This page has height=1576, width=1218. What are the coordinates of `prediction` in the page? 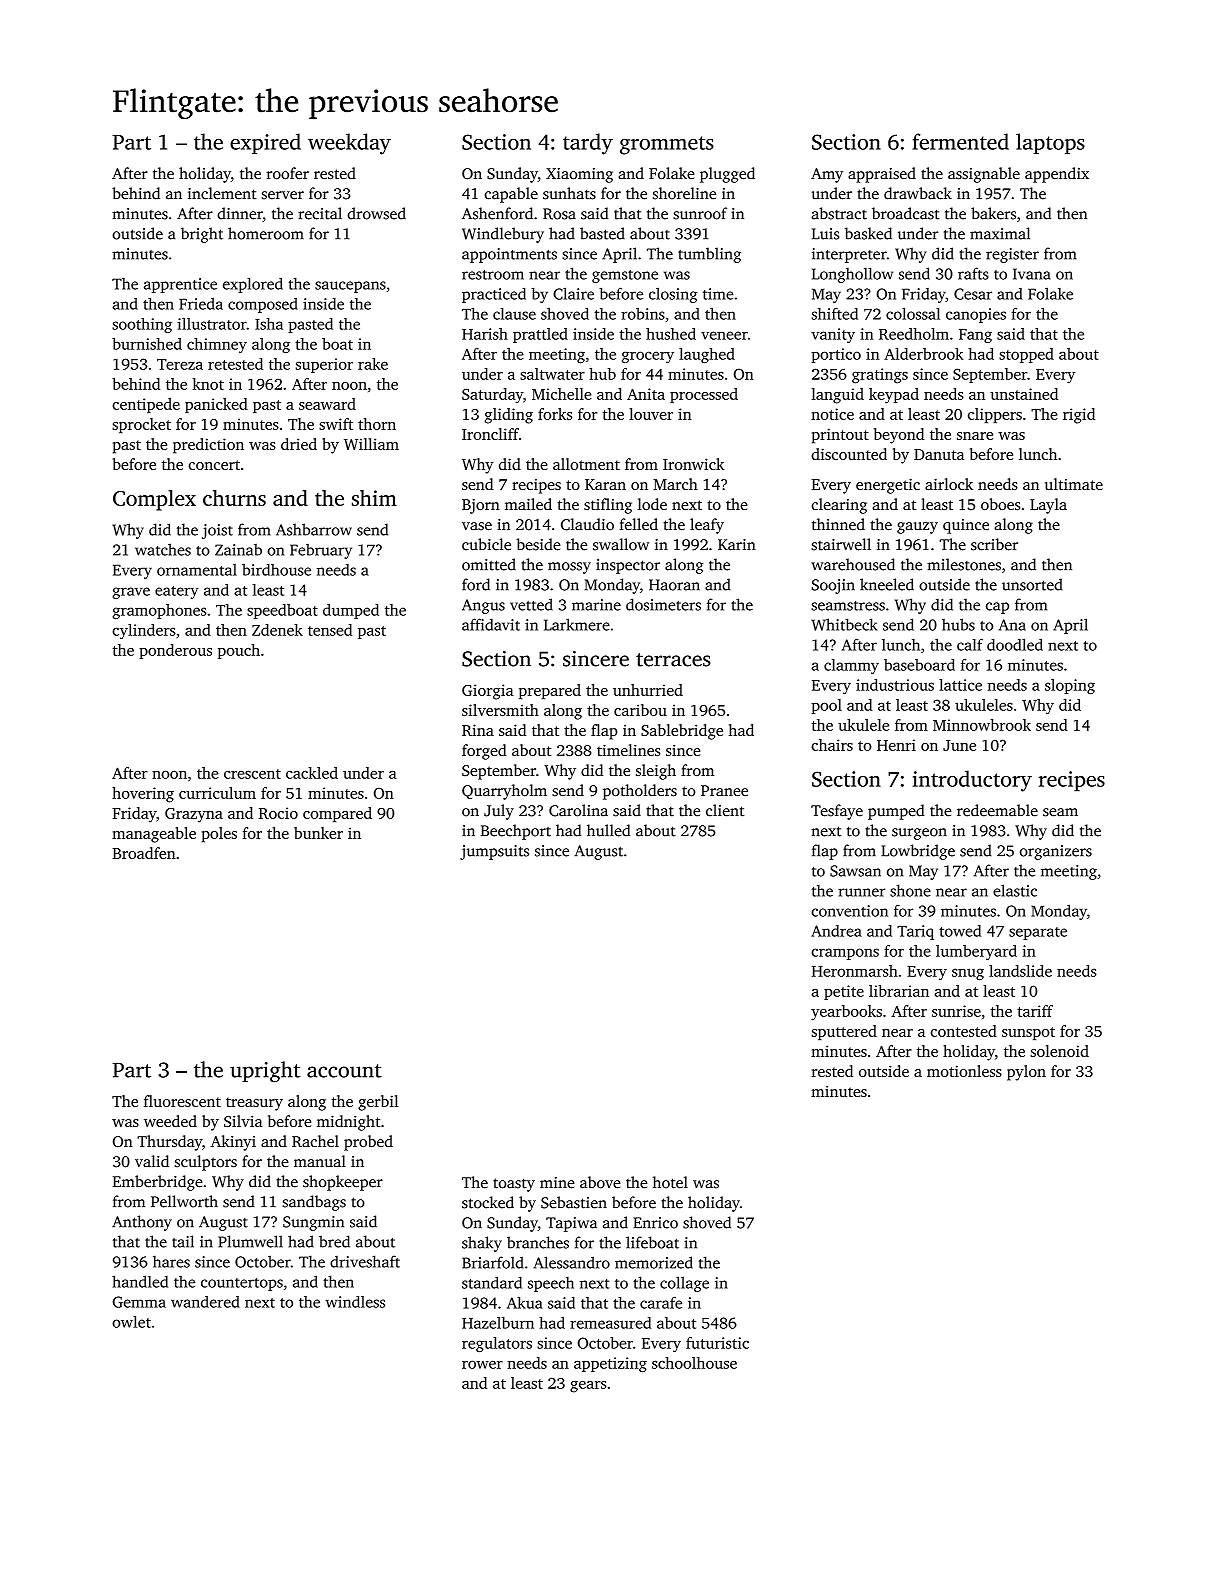 It's located at (208, 446).
